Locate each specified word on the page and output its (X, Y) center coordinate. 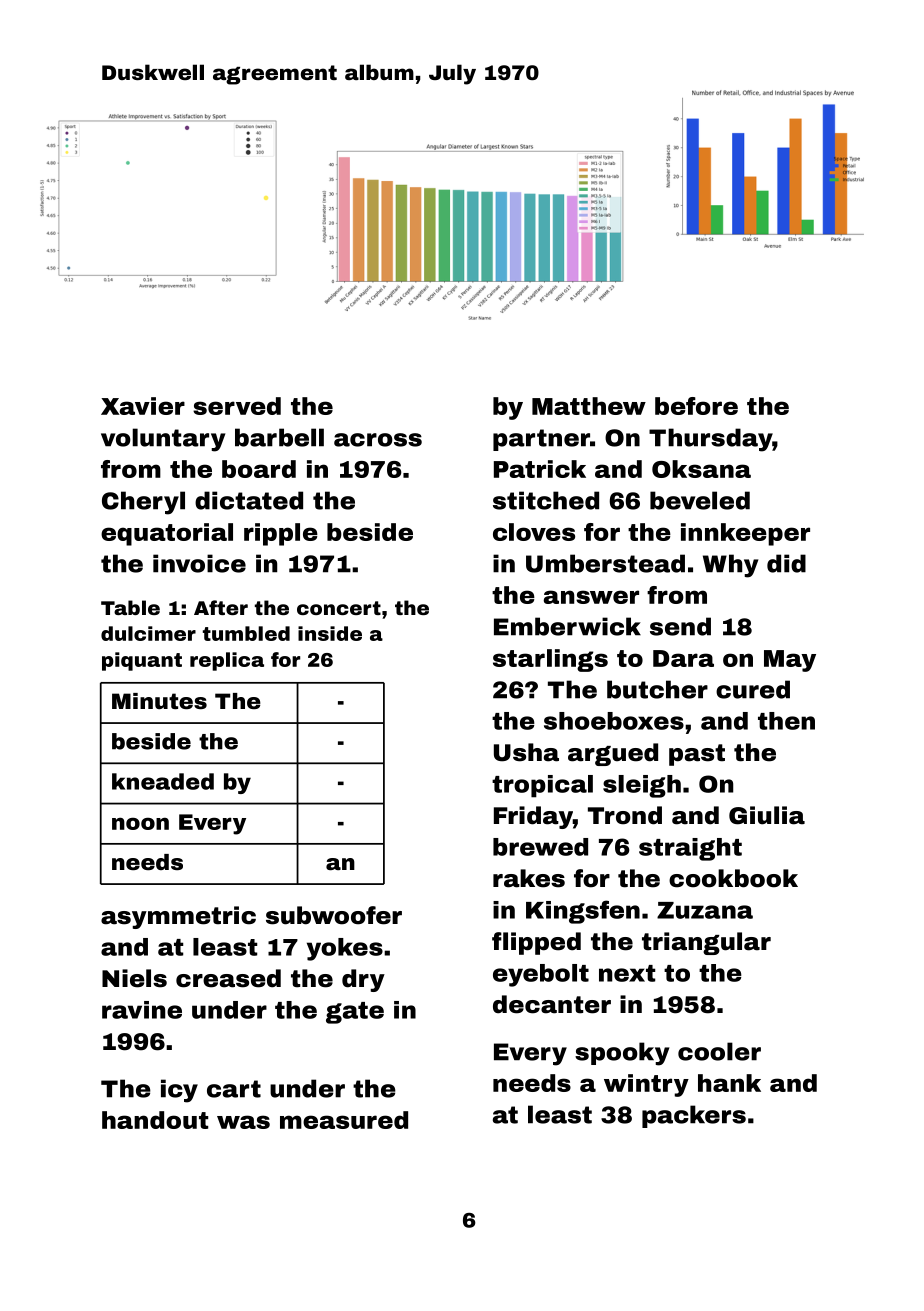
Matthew (589, 406)
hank (729, 1083)
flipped (536, 943)
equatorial (167, 534)
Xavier (143, 406)
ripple (281, 534)
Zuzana (705, 910)
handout (155, 1120)
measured (344, 1120)
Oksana (701, 469)
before (696, 406)
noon (140, 823)
